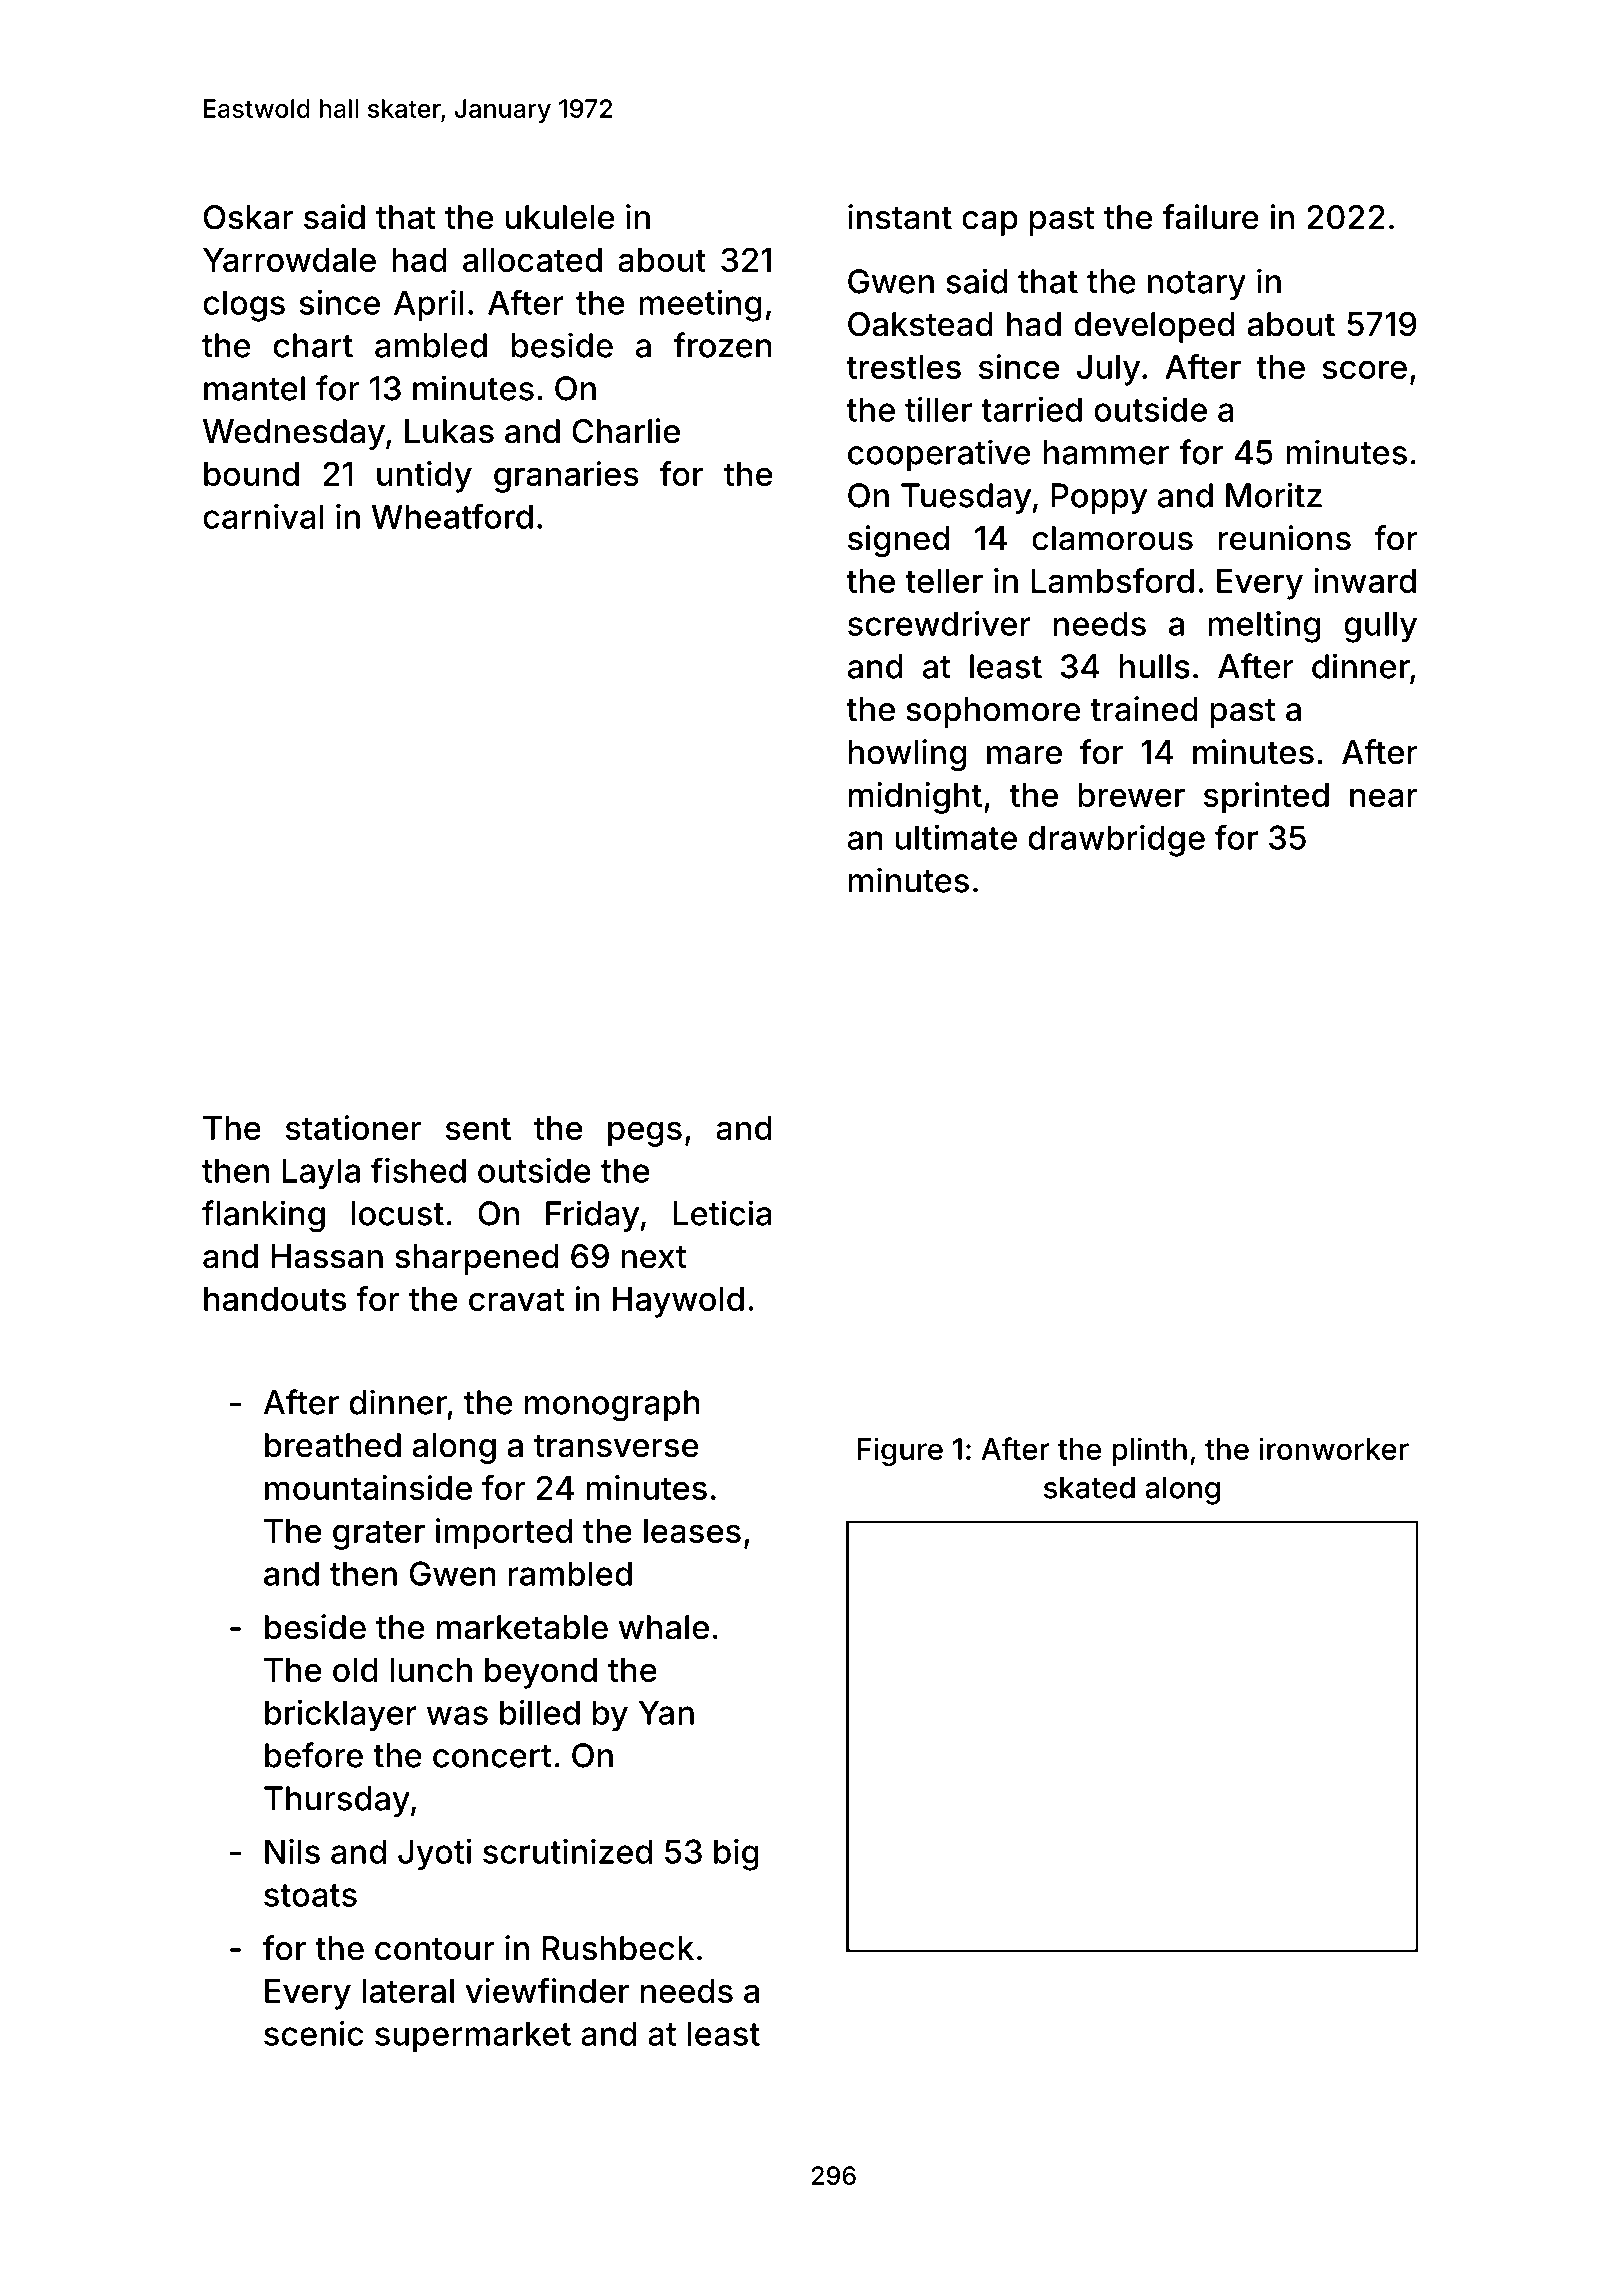  I want to click on lunch, so click(431, 1670).
